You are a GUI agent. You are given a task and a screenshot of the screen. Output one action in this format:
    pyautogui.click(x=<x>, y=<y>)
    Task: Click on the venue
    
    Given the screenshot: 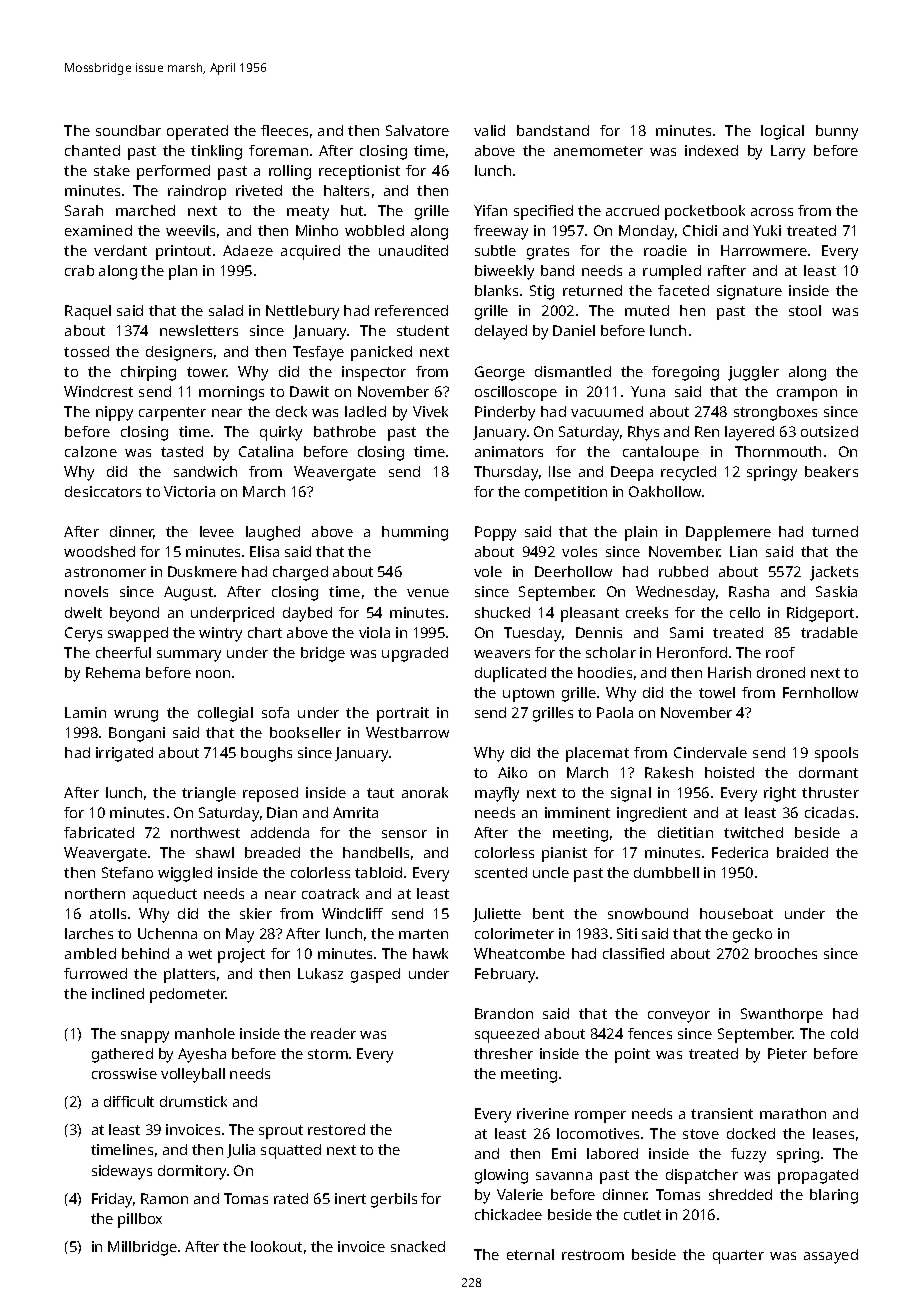 What is the action you would take?
    pyautogui.click(x=428, y=593)
